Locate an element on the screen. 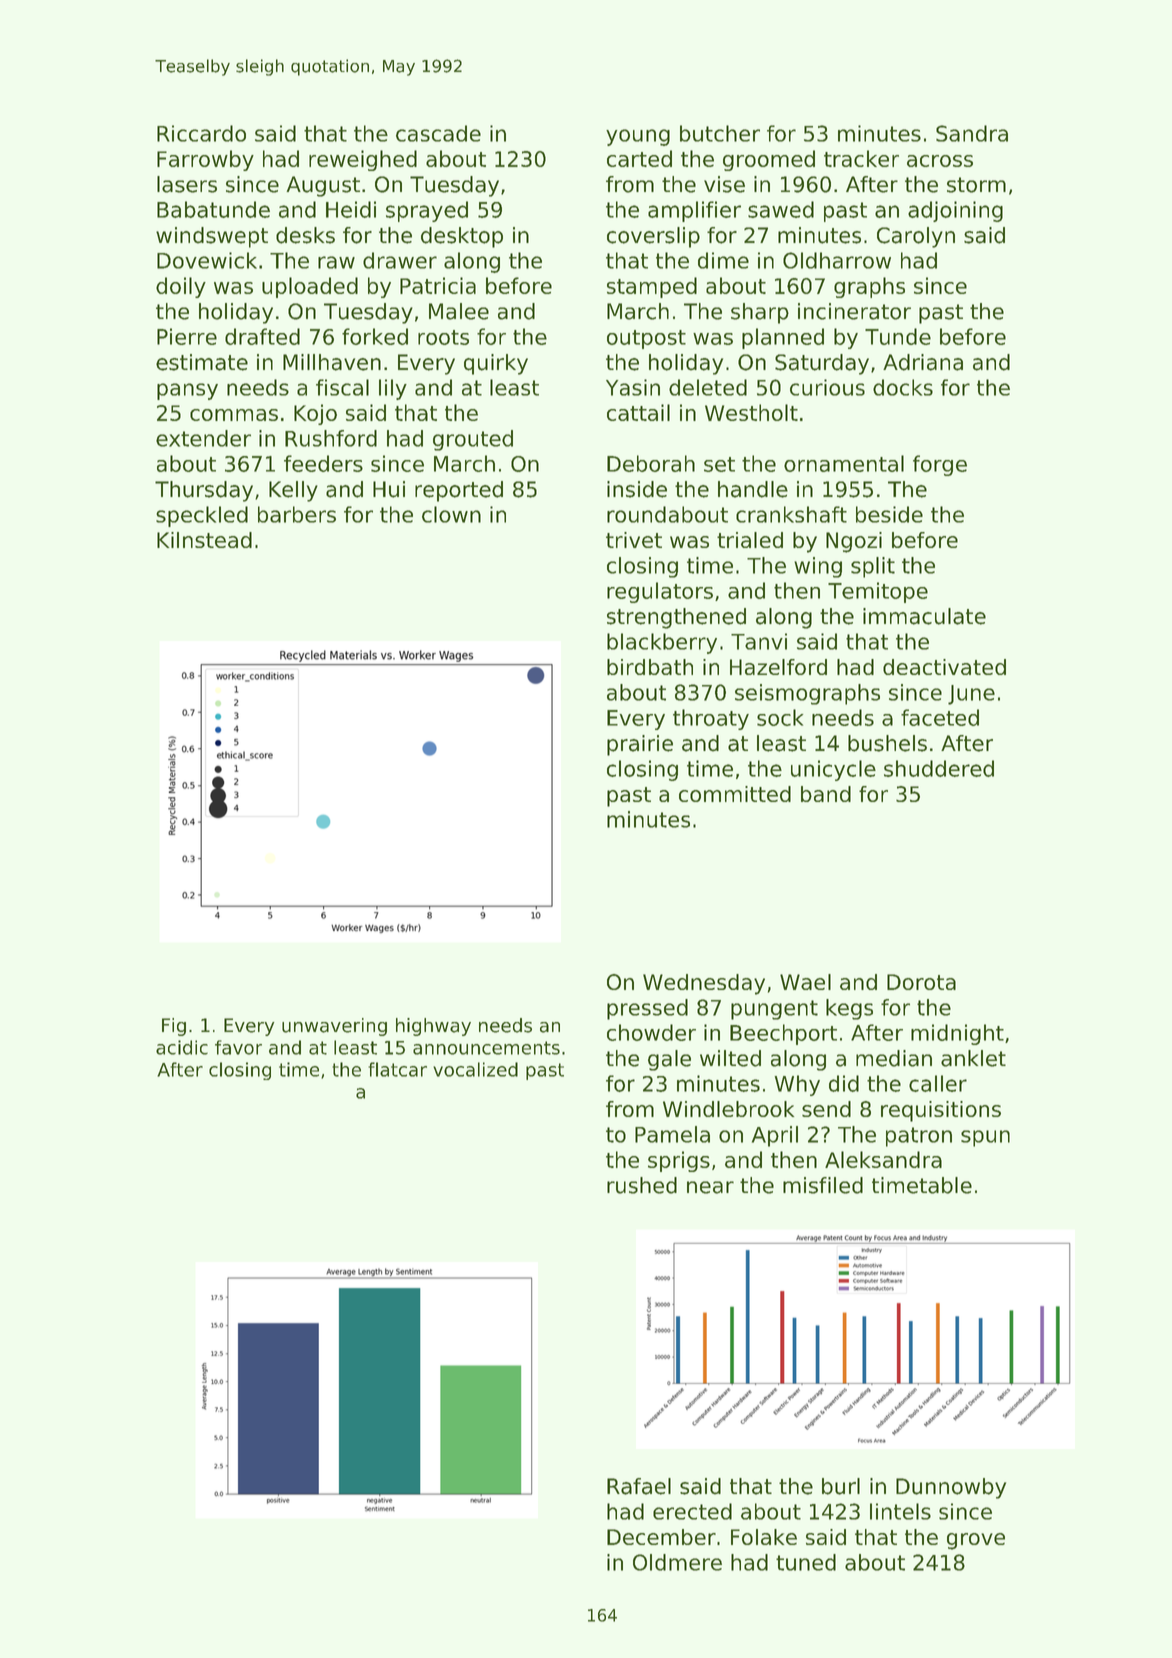  butcher is located at coordinates (720, 133).
